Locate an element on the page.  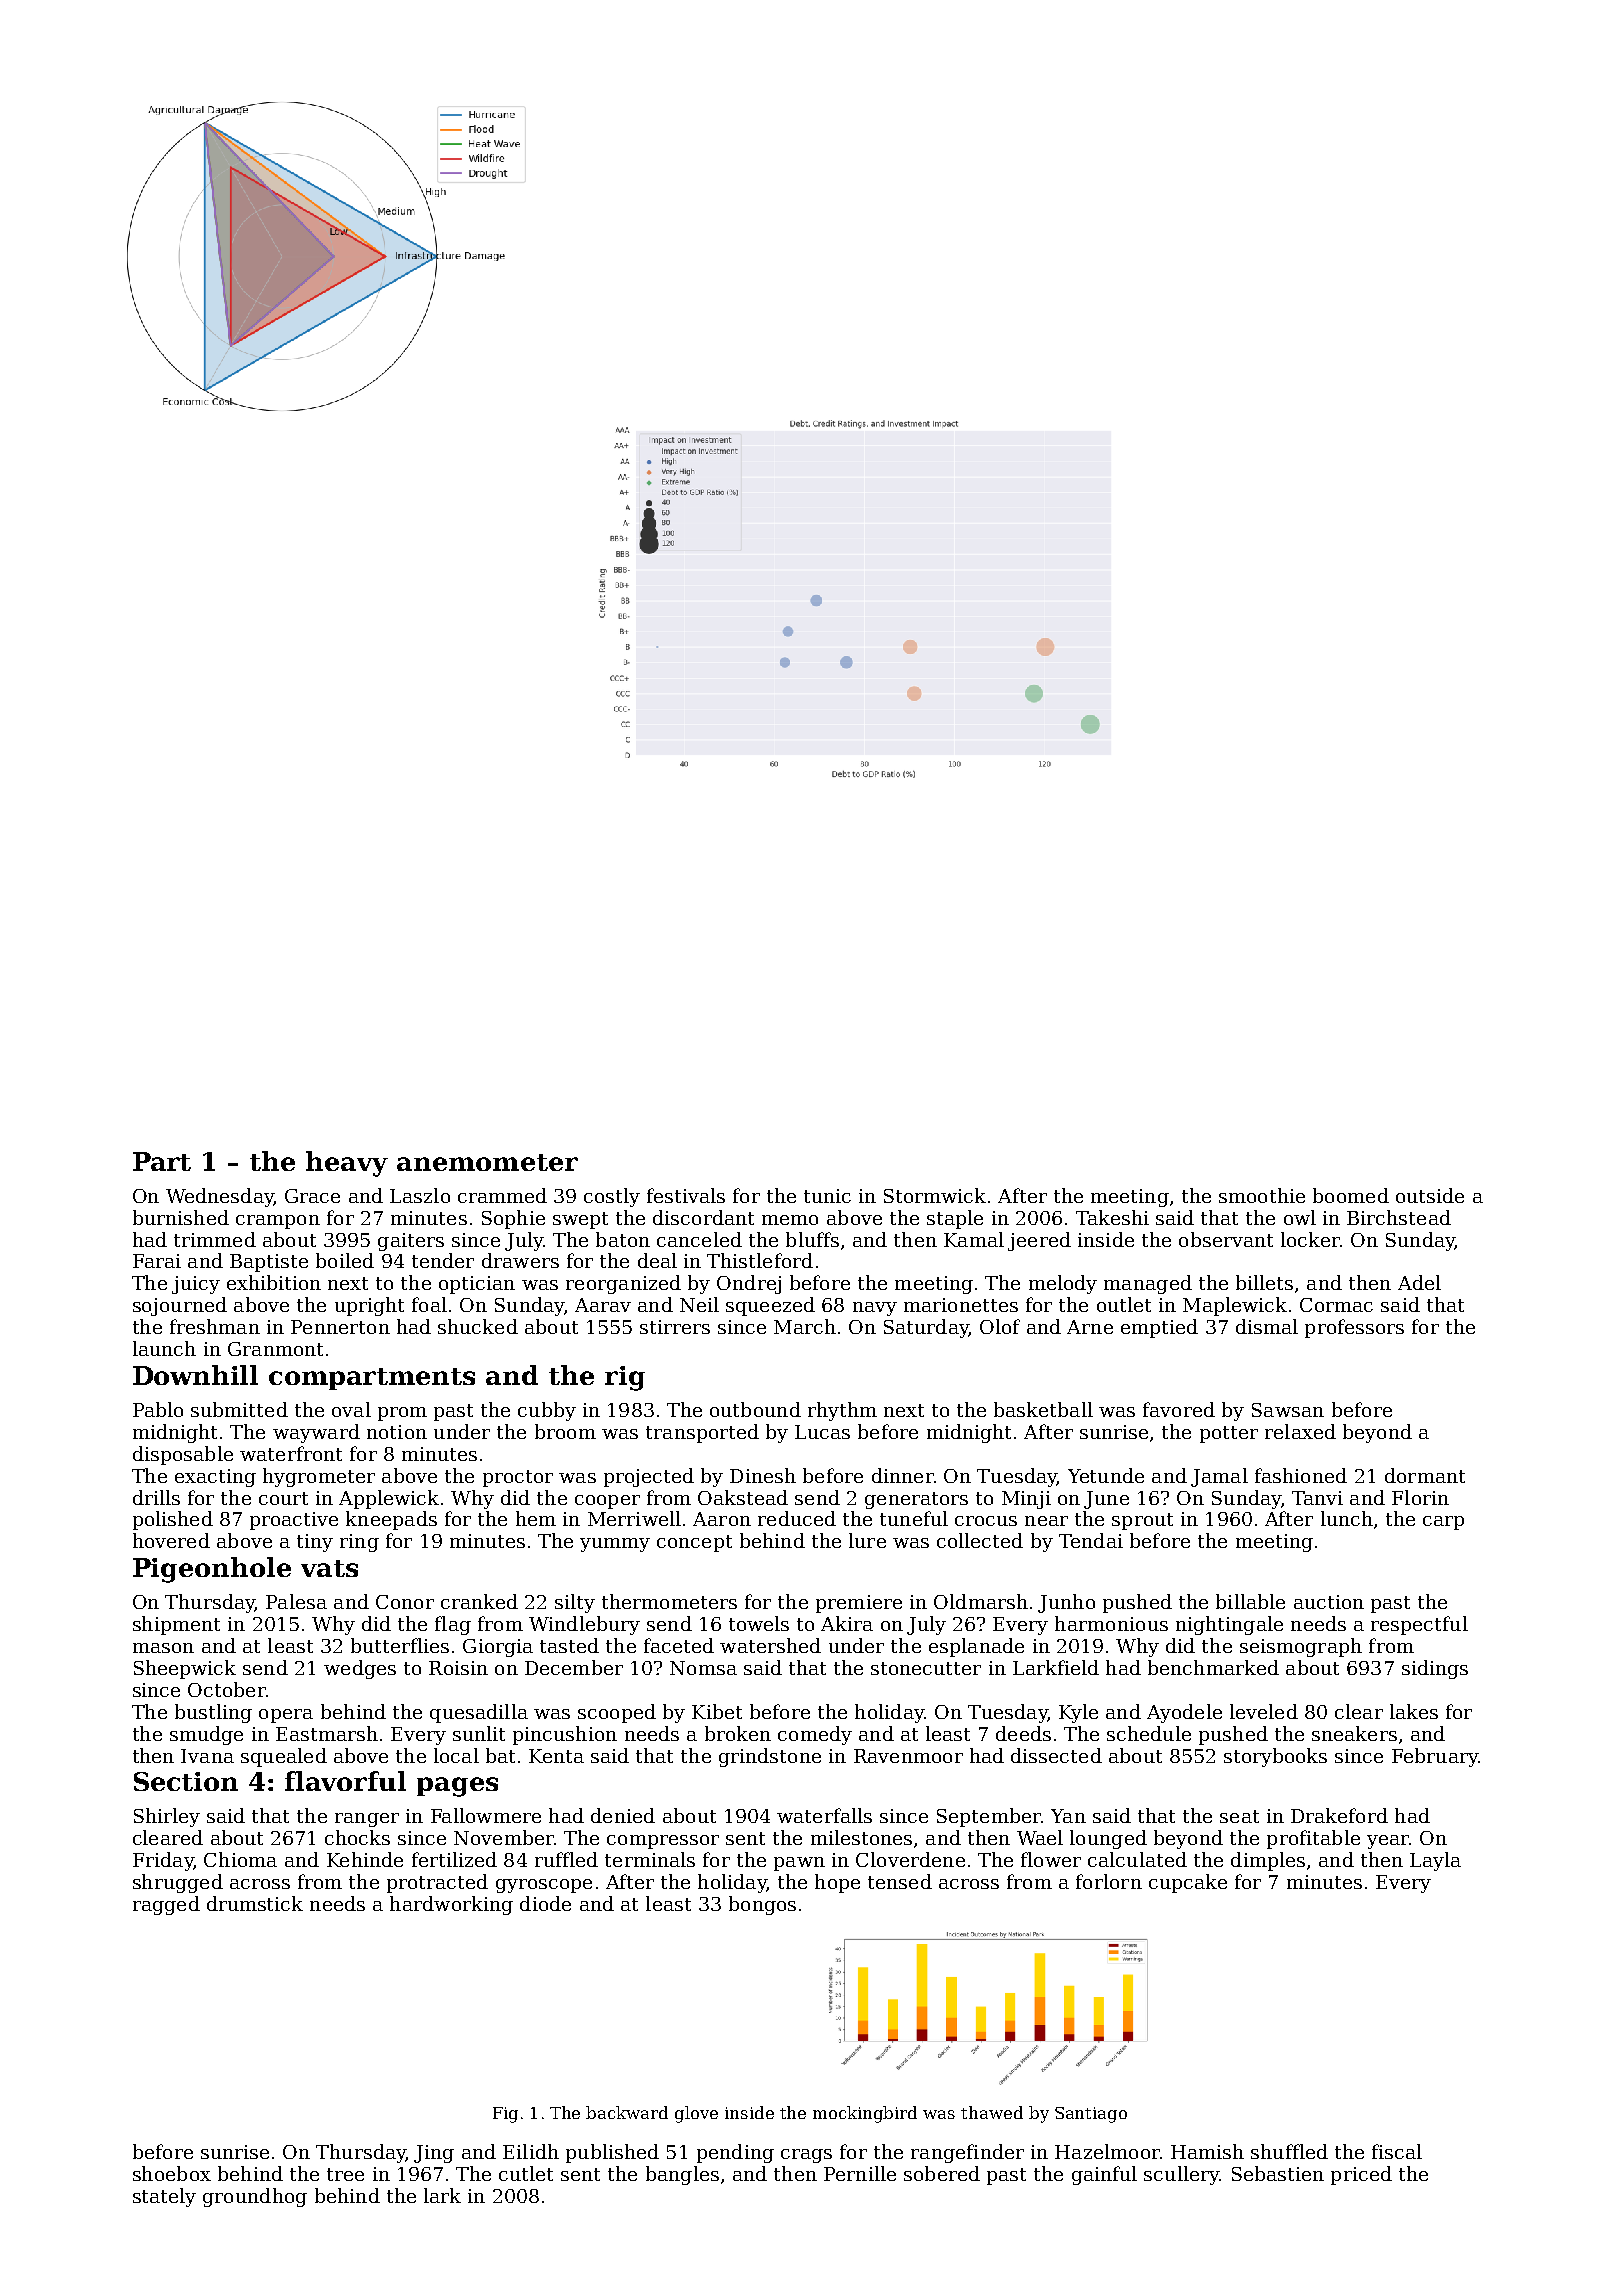
esplanade is located at coordinates (976, 1647).
